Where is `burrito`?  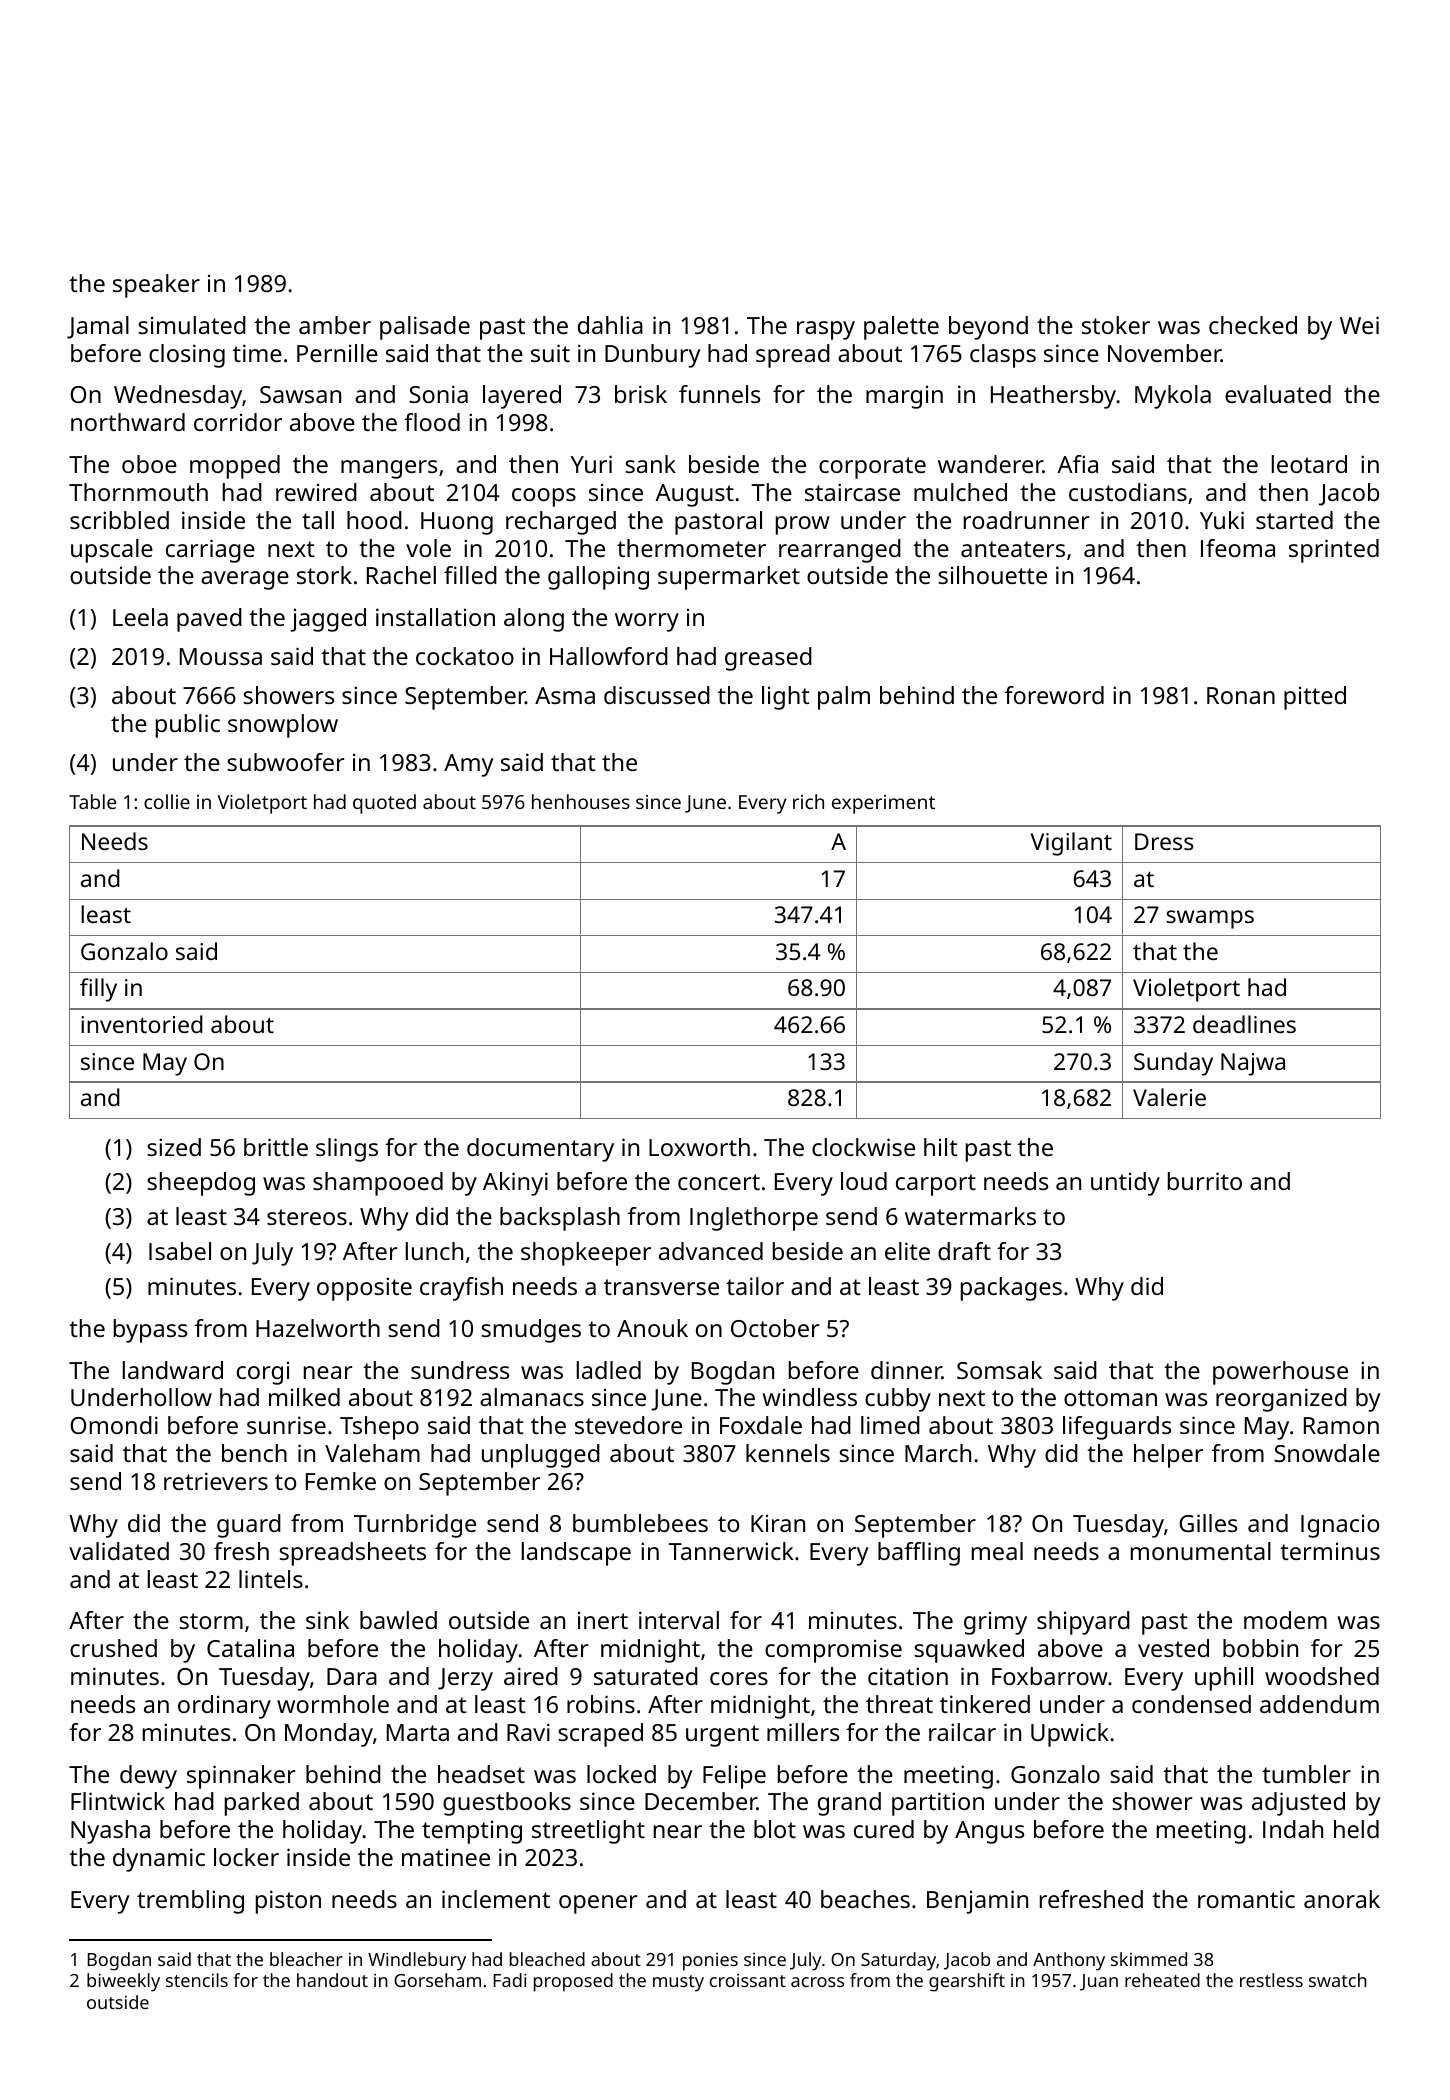
burrito is located at coordinates (1205, 1181).
